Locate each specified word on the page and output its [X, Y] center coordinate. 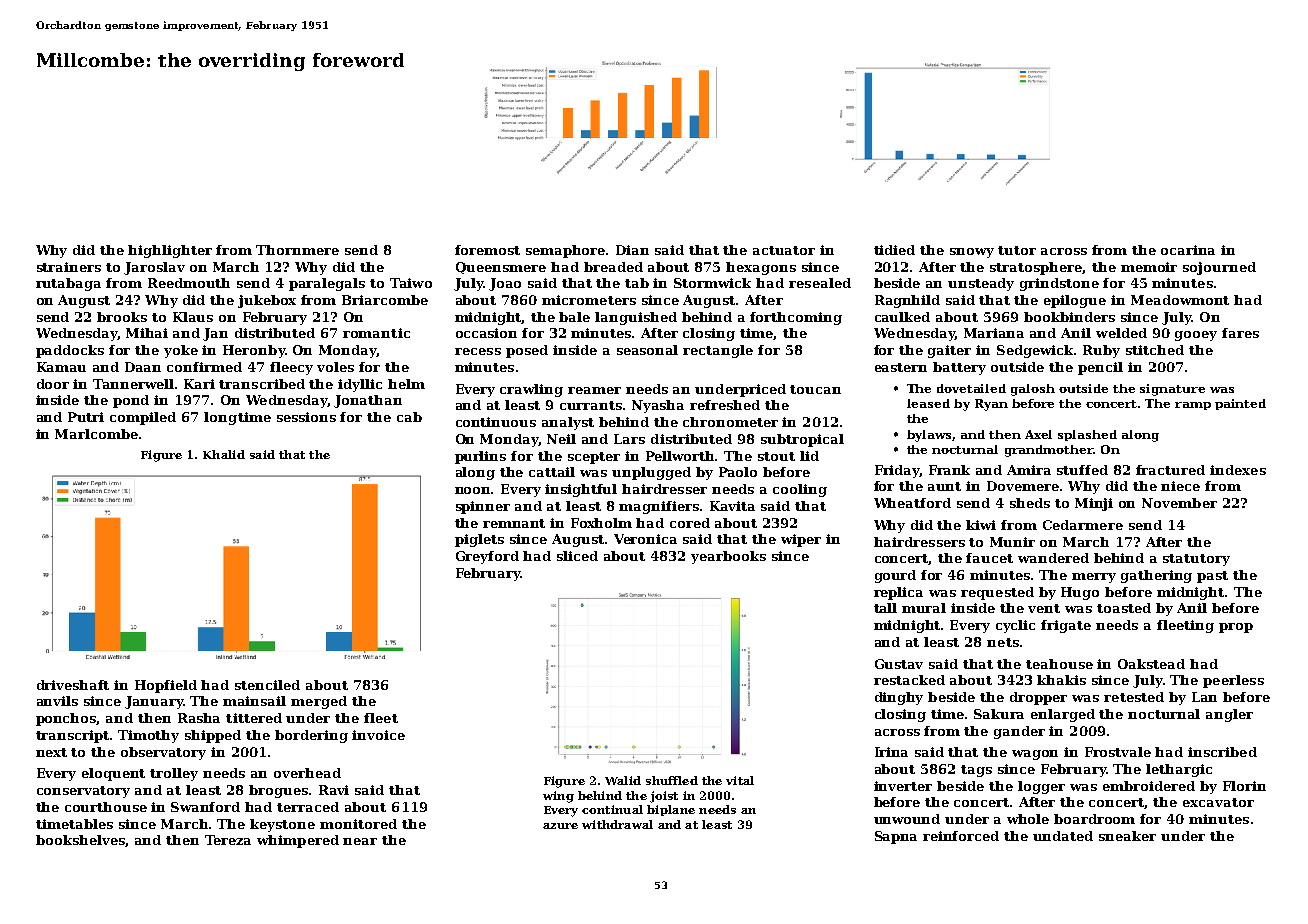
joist [664, 797]
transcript [72, 736]
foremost [487, 250]
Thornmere [297, 250]
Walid [623, 780]
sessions [306, 417]
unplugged [651, 473]
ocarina [1188, 250]
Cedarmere [1083, 525]
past [1212, 577]
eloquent [113, 774]
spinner [483, 507]
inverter [903, 786]
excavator [1218, 802]
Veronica [645, 539]
